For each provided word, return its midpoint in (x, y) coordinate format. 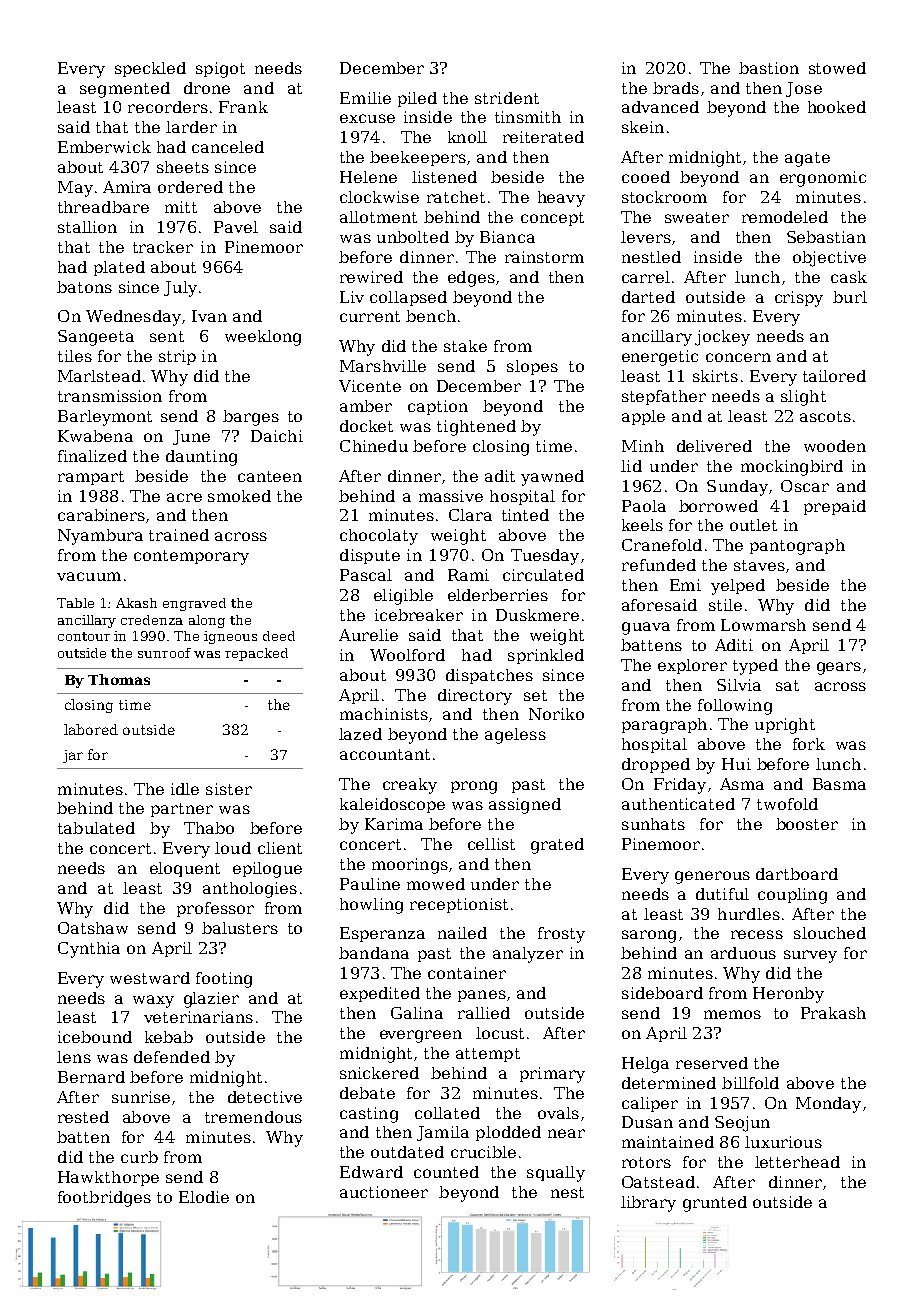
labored (91, 729)
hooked (837, 107)
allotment (378, 217)
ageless (515, 736)
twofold (787, 804)
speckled (150, 69)
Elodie (204, 1197)
